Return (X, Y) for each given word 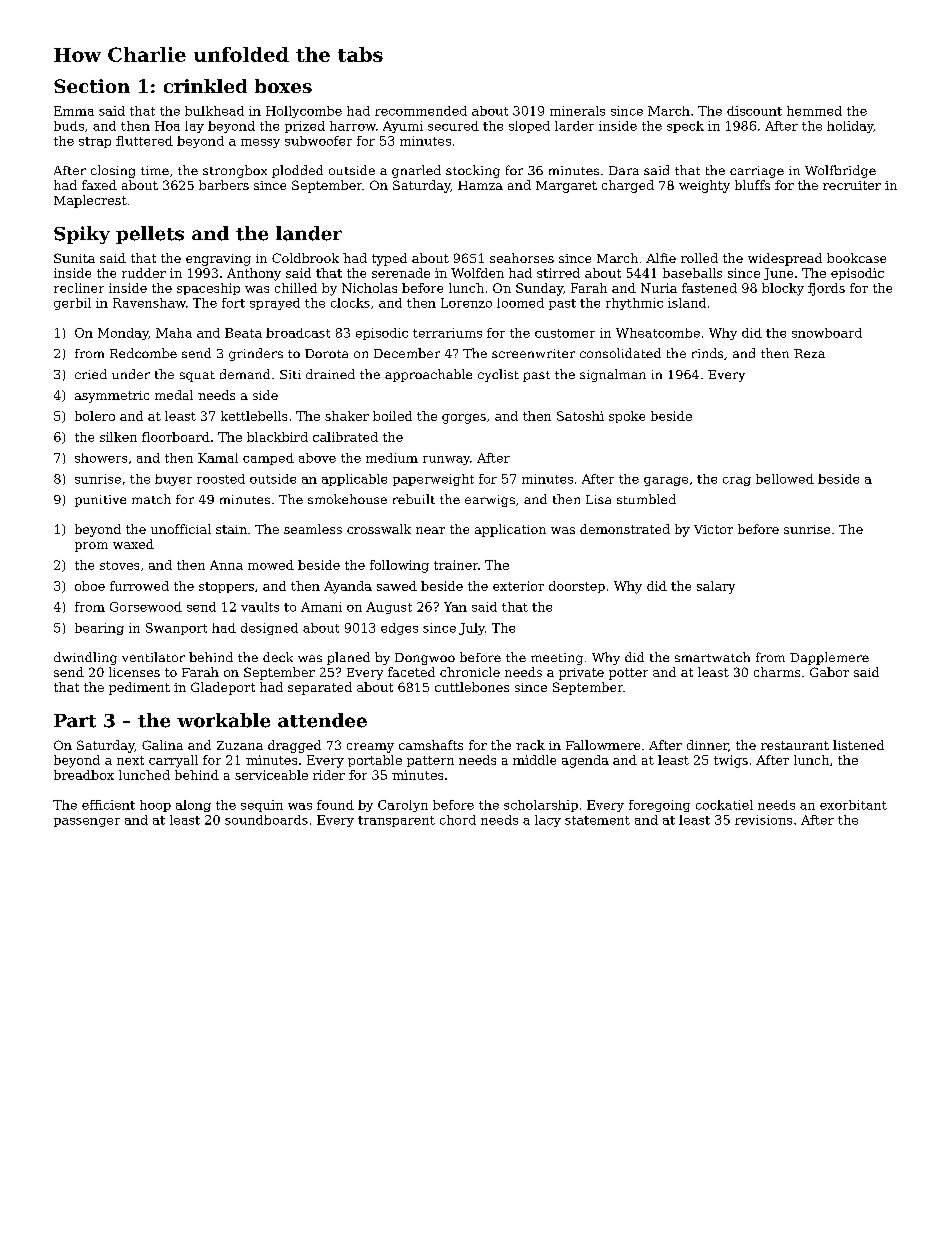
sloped (529, 127)
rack (530, 745)
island (687, 303)
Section (92, 86)
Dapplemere (829, 658)
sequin (262, 806)
